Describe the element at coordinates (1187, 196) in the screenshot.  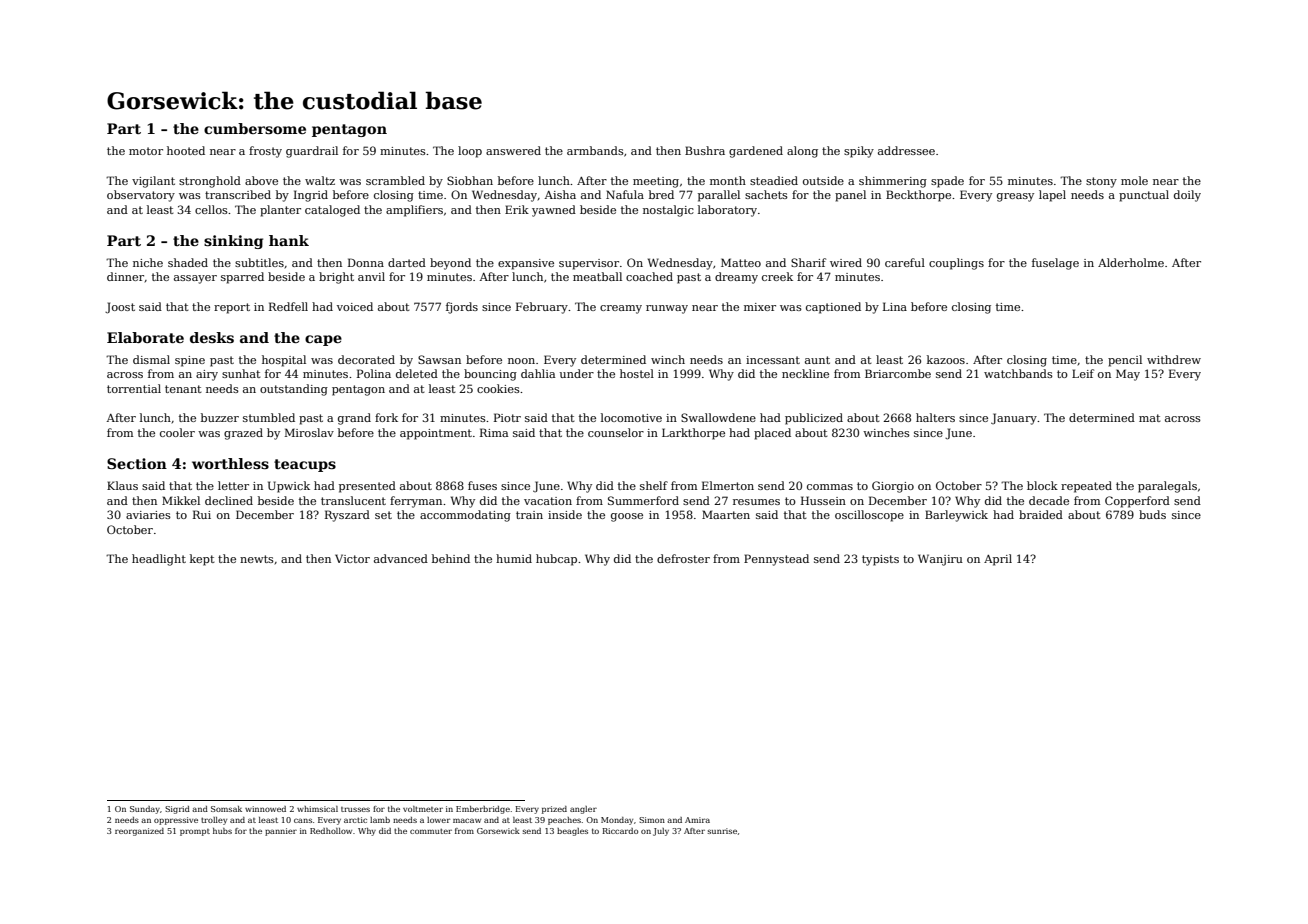
I see `doily` at that location.
